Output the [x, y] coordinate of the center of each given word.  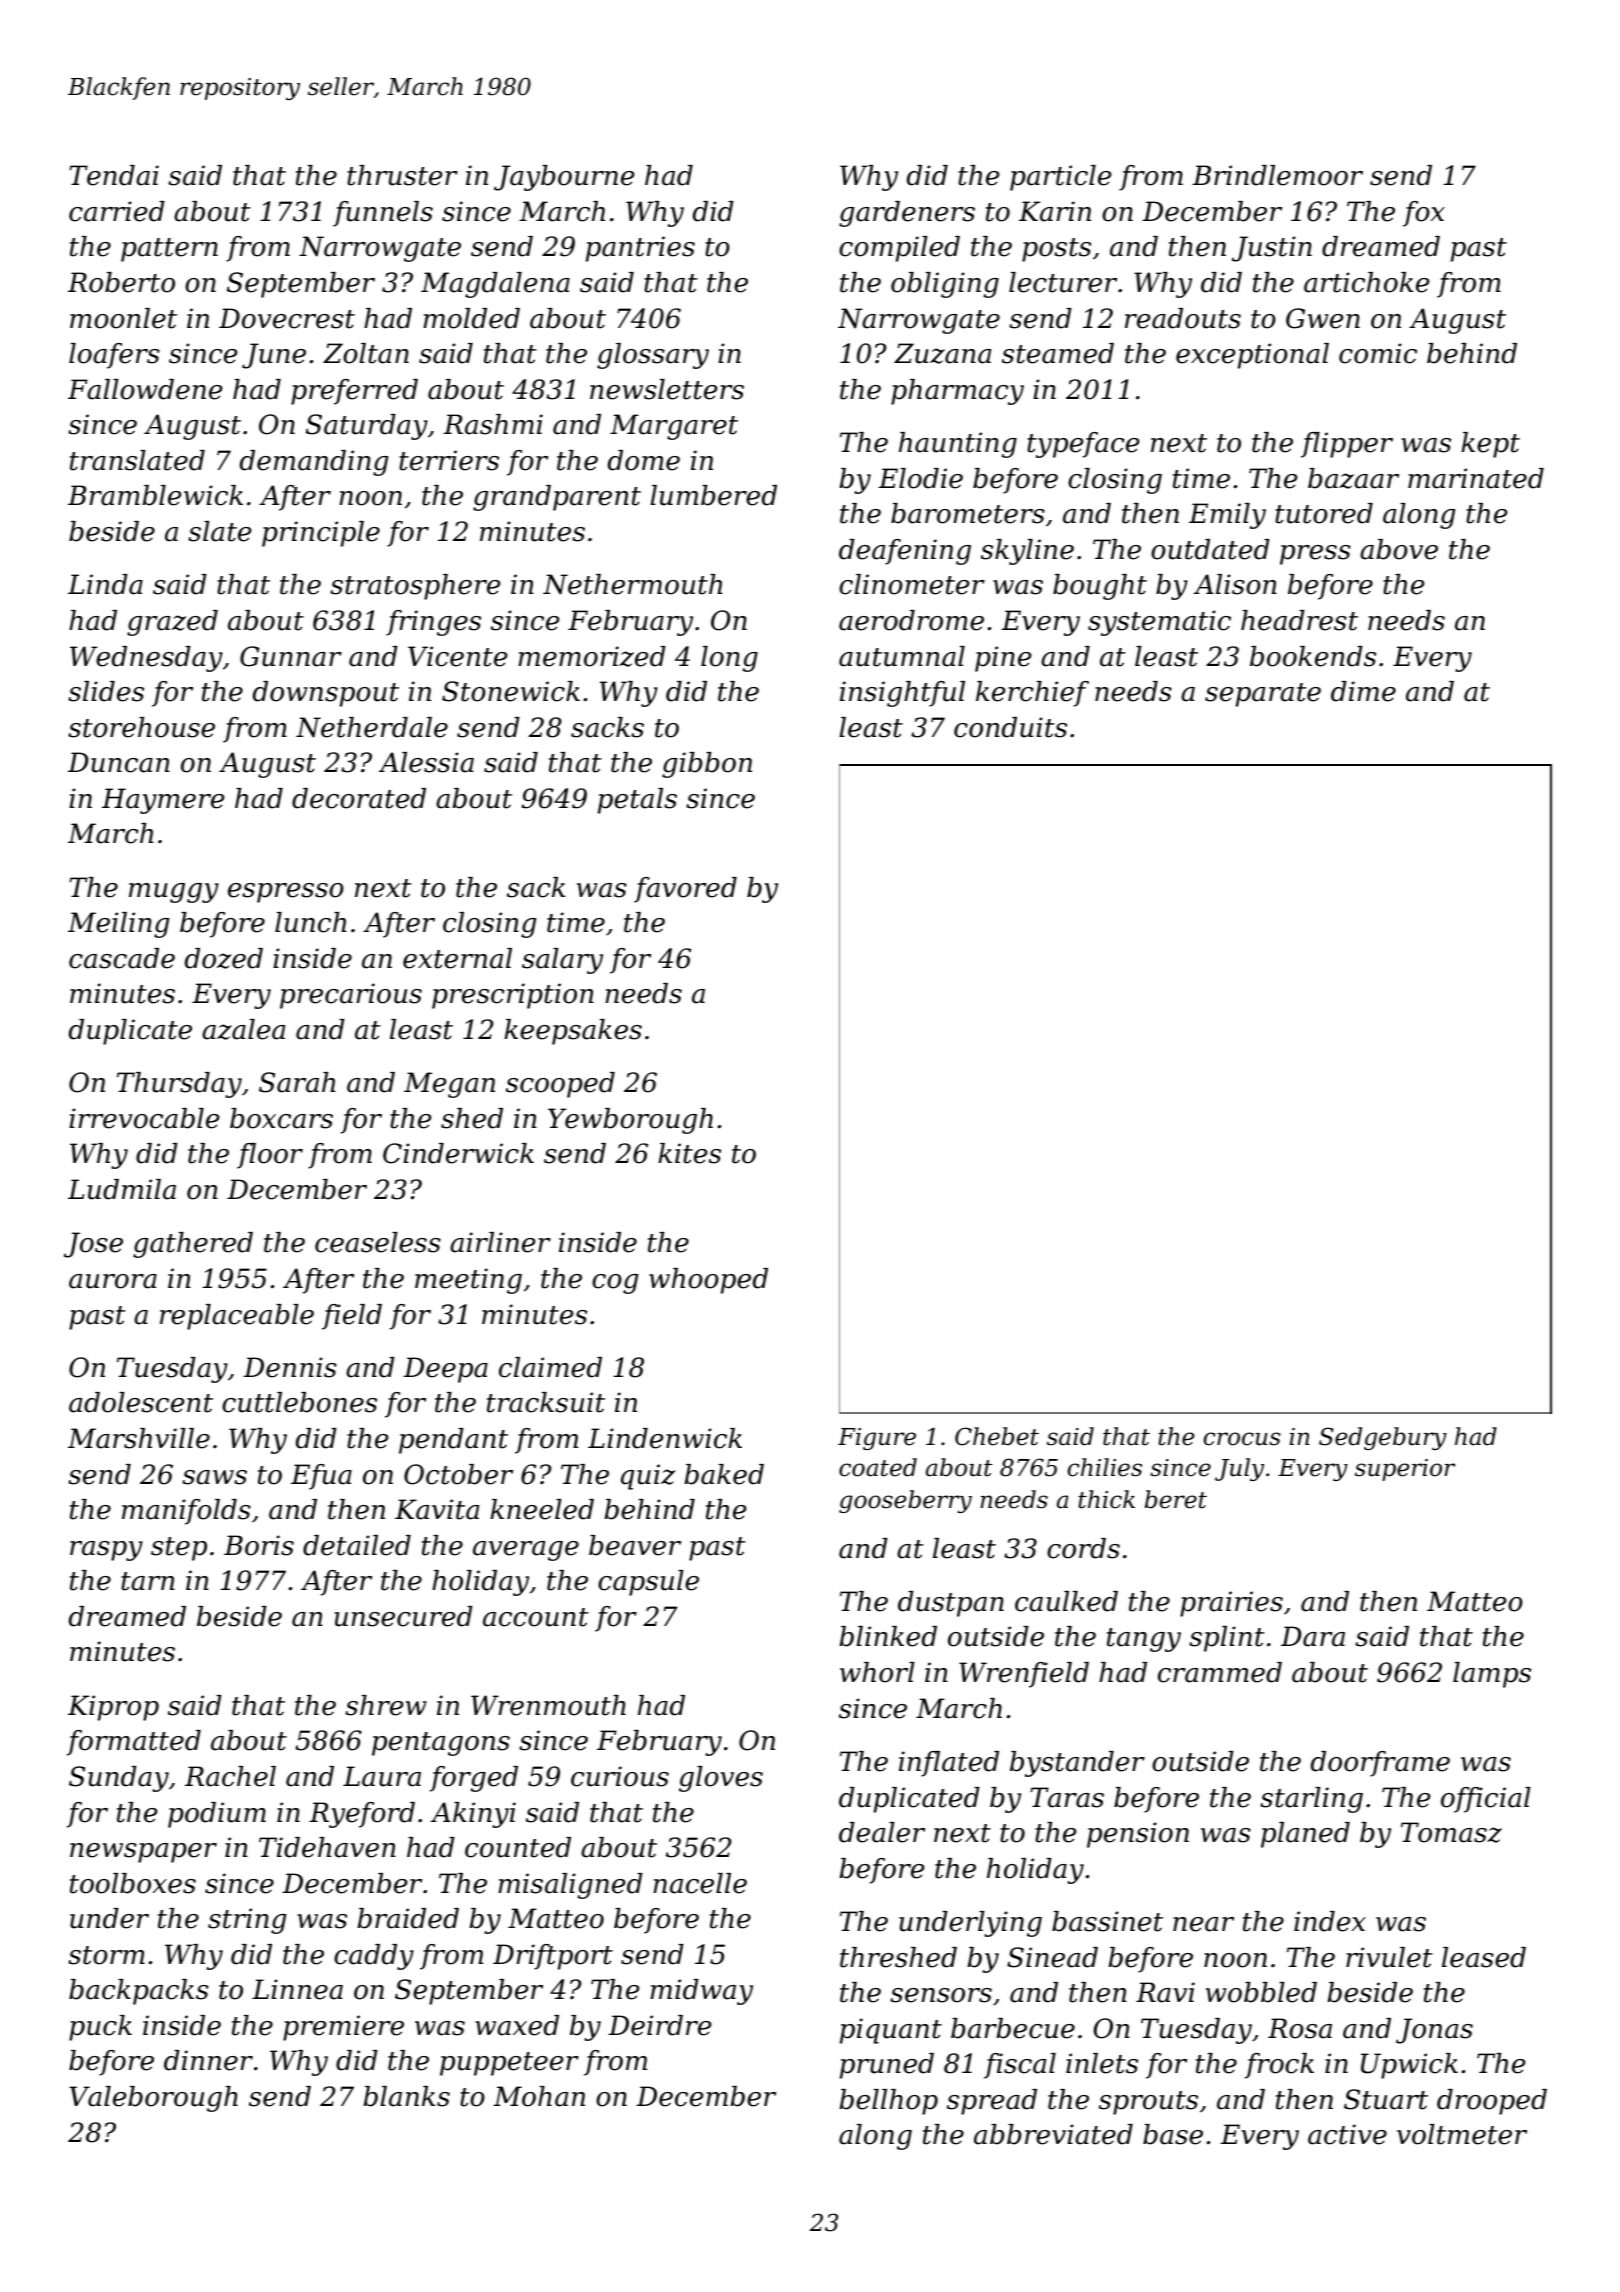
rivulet [1389, 1957]
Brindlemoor [1277, 175]
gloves [721, 1779]
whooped [708, 1281]
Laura [382, 1776]
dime [1363, 691]
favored [685, 890]
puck [100, 2028]
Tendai [114, 175]
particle [1060, 178]
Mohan [539, 2096]
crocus [1242, 1439]
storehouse [141, 727]
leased [1484, 1957]
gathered [193, 1245]
